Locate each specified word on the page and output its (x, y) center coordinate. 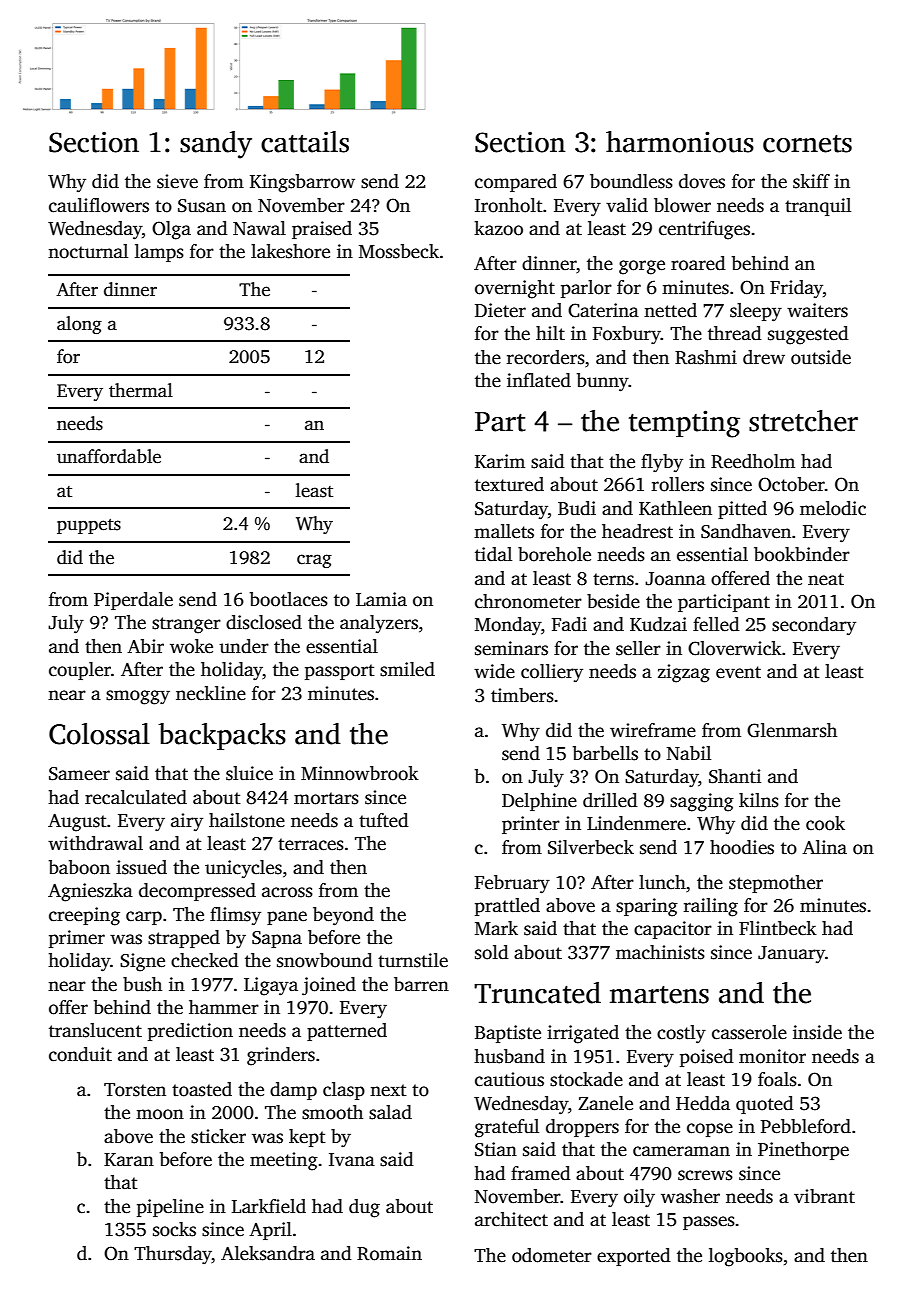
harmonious (680, 142)
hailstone (247, 820)
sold (492, 952)
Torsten (135, 1090)
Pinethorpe (803, 1151)
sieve (177, 181)
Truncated (537, 993)
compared (516, 183)
